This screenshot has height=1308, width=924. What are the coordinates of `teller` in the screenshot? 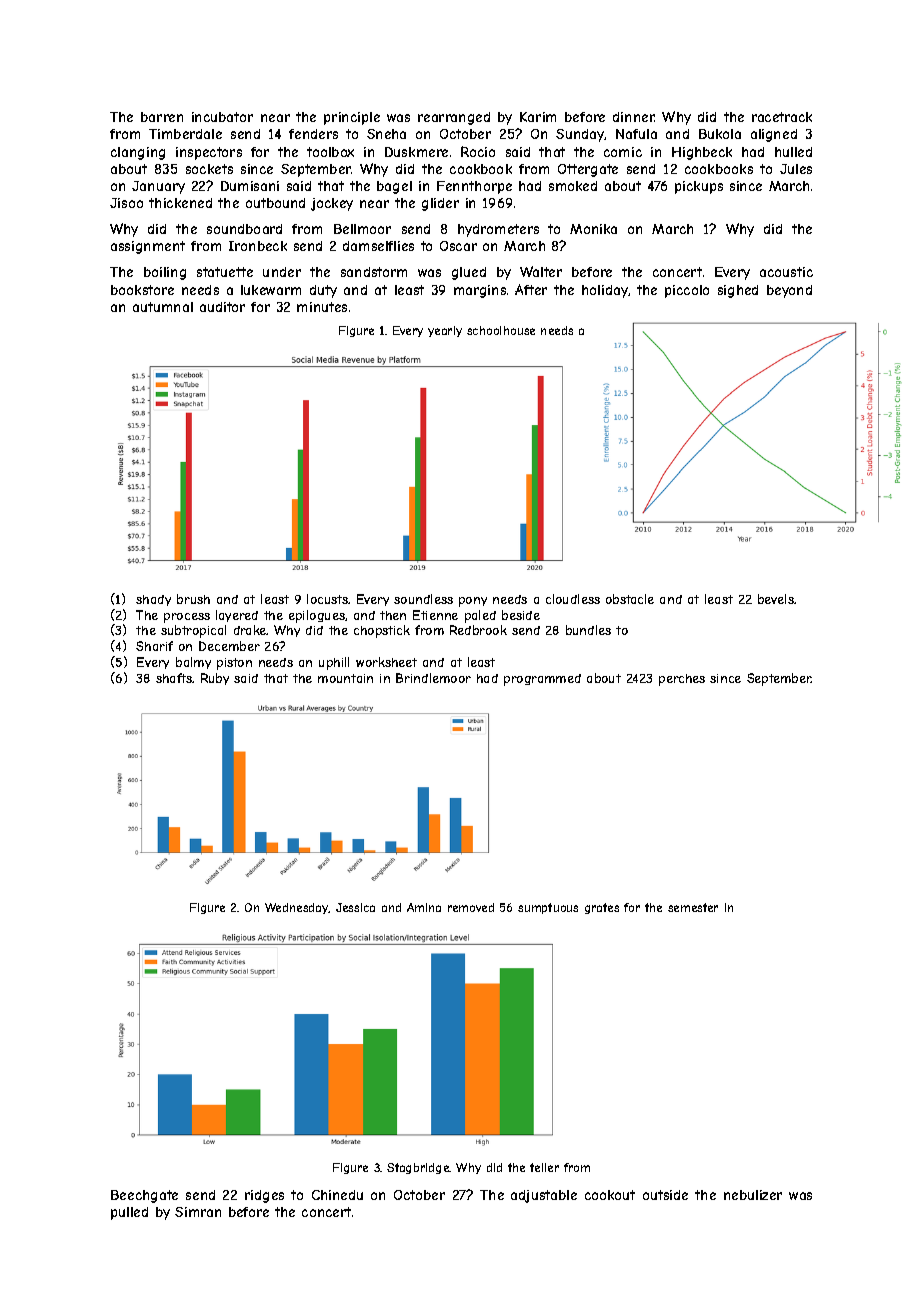 It's located at (544, 1167).
